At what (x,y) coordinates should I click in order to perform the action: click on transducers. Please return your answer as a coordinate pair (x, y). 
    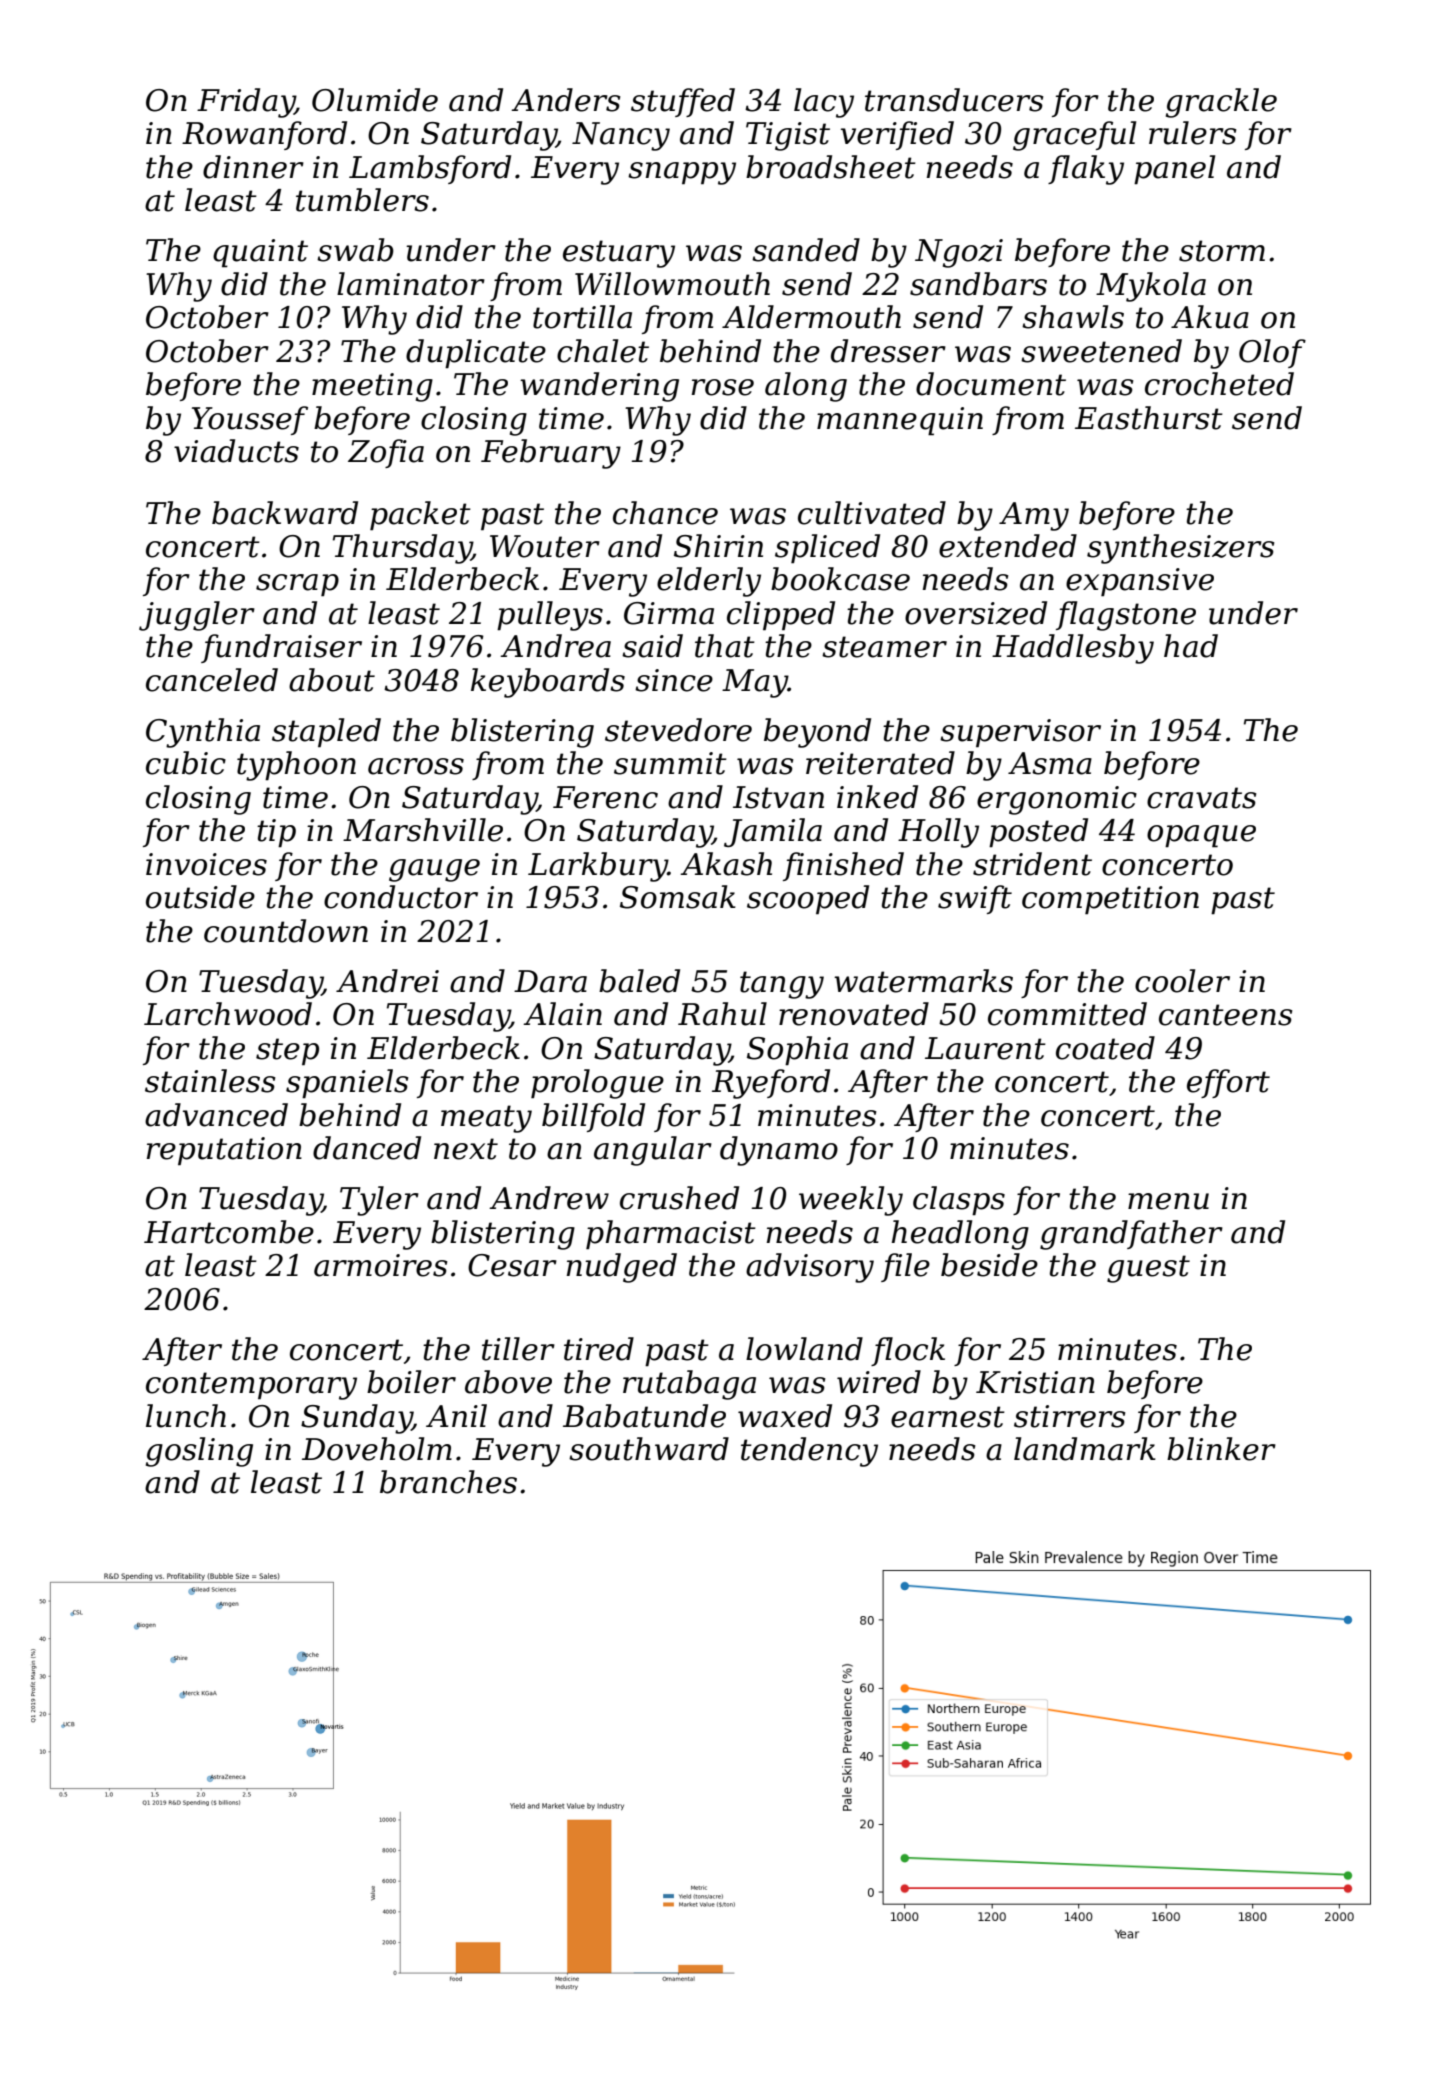
    Looking at the image, I should click on (954, 100).
